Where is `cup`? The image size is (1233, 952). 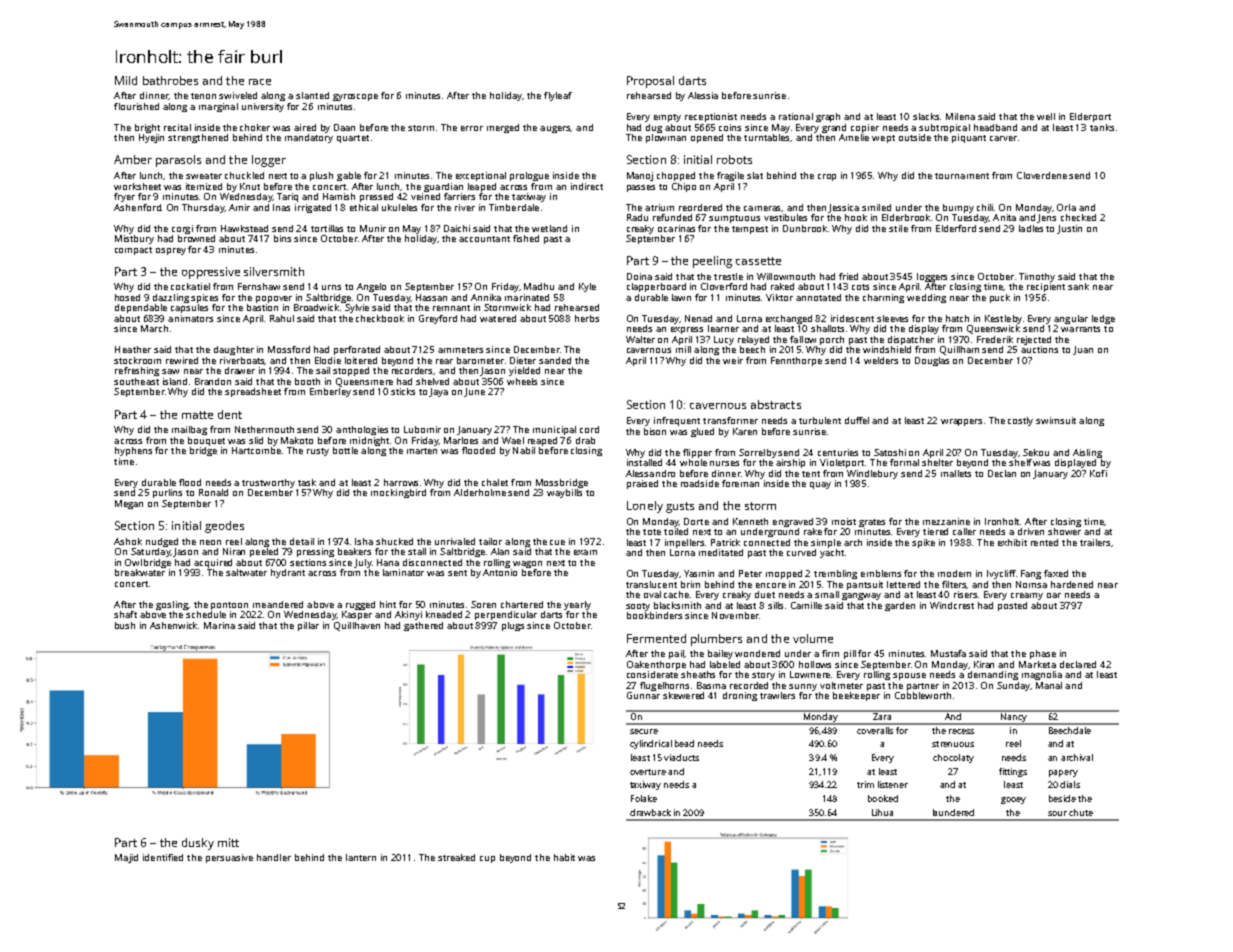
cup is located at coordinates (487, 859).
